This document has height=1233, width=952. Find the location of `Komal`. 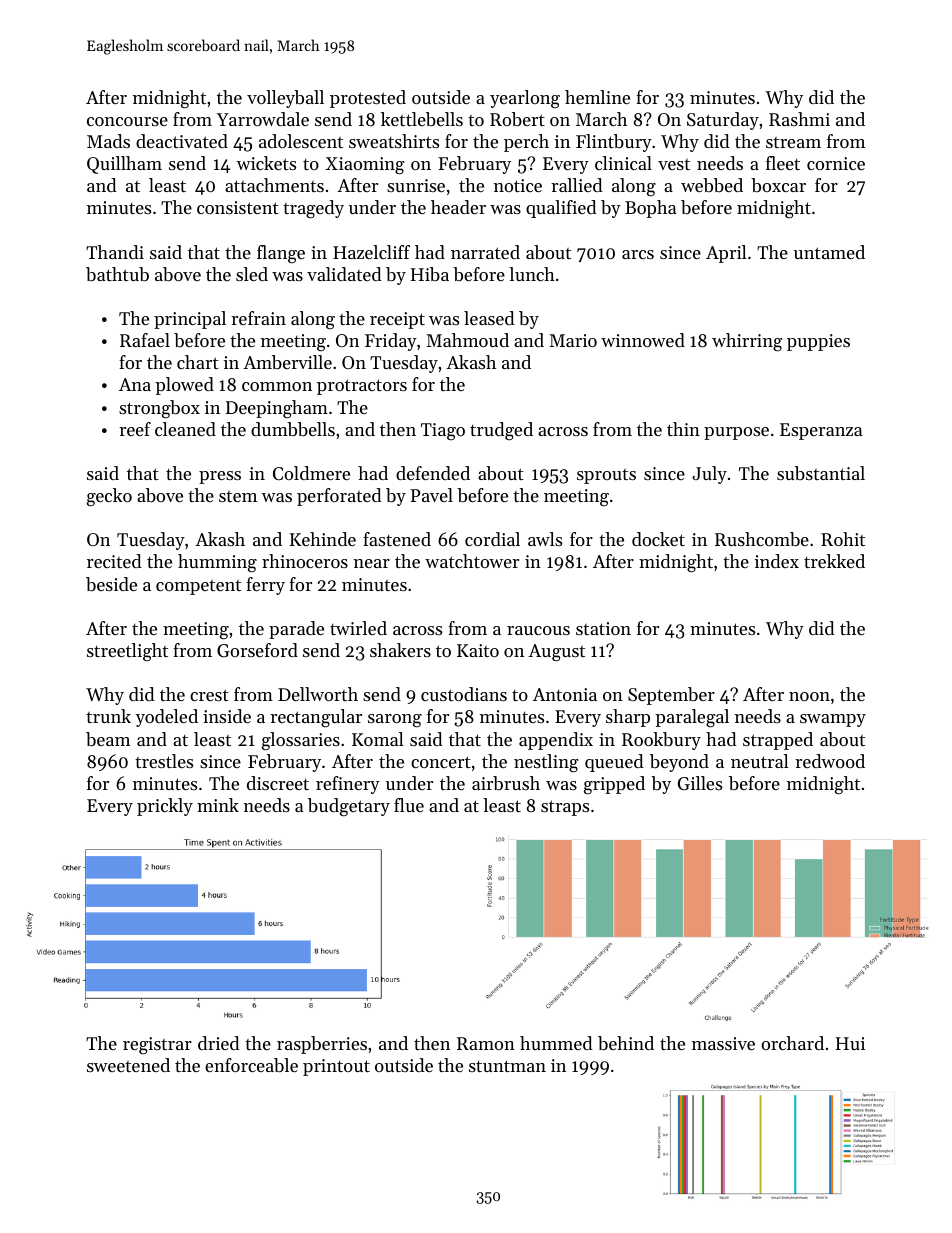

Komal is located at coordinates (378, 739).
